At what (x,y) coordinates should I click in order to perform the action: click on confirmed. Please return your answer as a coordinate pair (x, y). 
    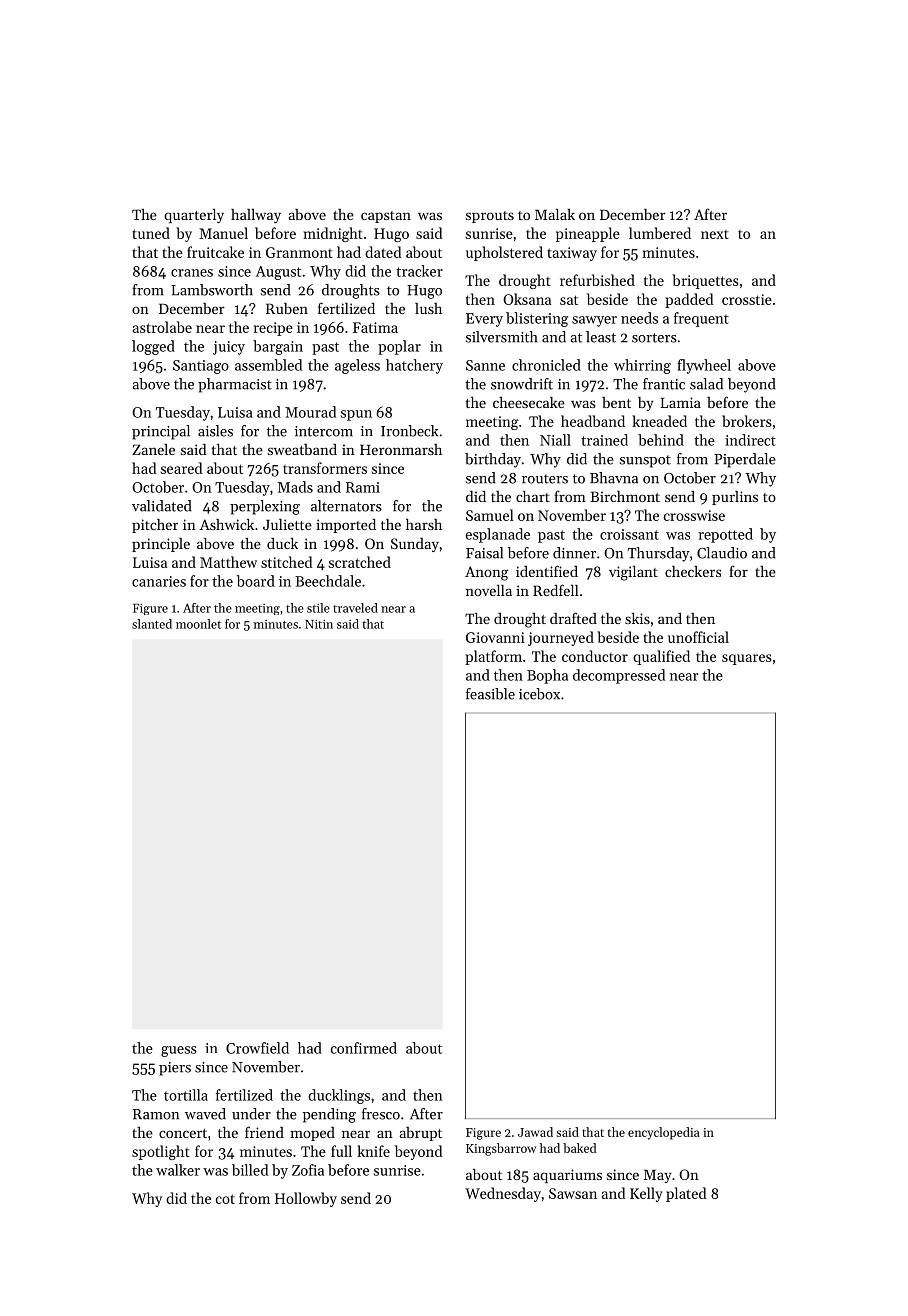
    Looking at the image, I should click on (364, 1048).
